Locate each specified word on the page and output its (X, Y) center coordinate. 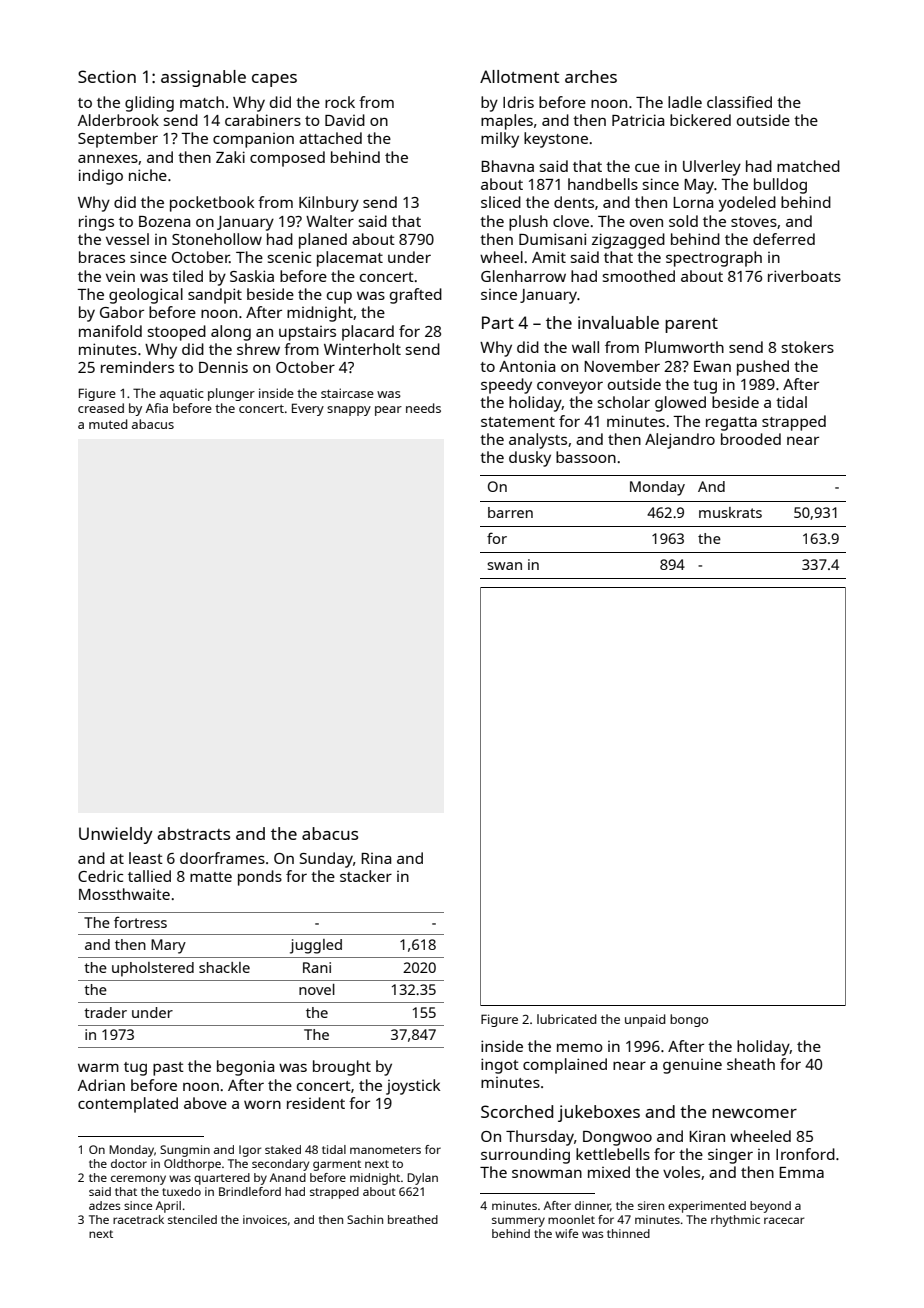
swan (504, 566)
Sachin (365, 1219)
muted (108, 424)
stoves (754, 222)
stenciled (192, 1219)
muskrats (730, 512)
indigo (101, 177)
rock (340, 102)
